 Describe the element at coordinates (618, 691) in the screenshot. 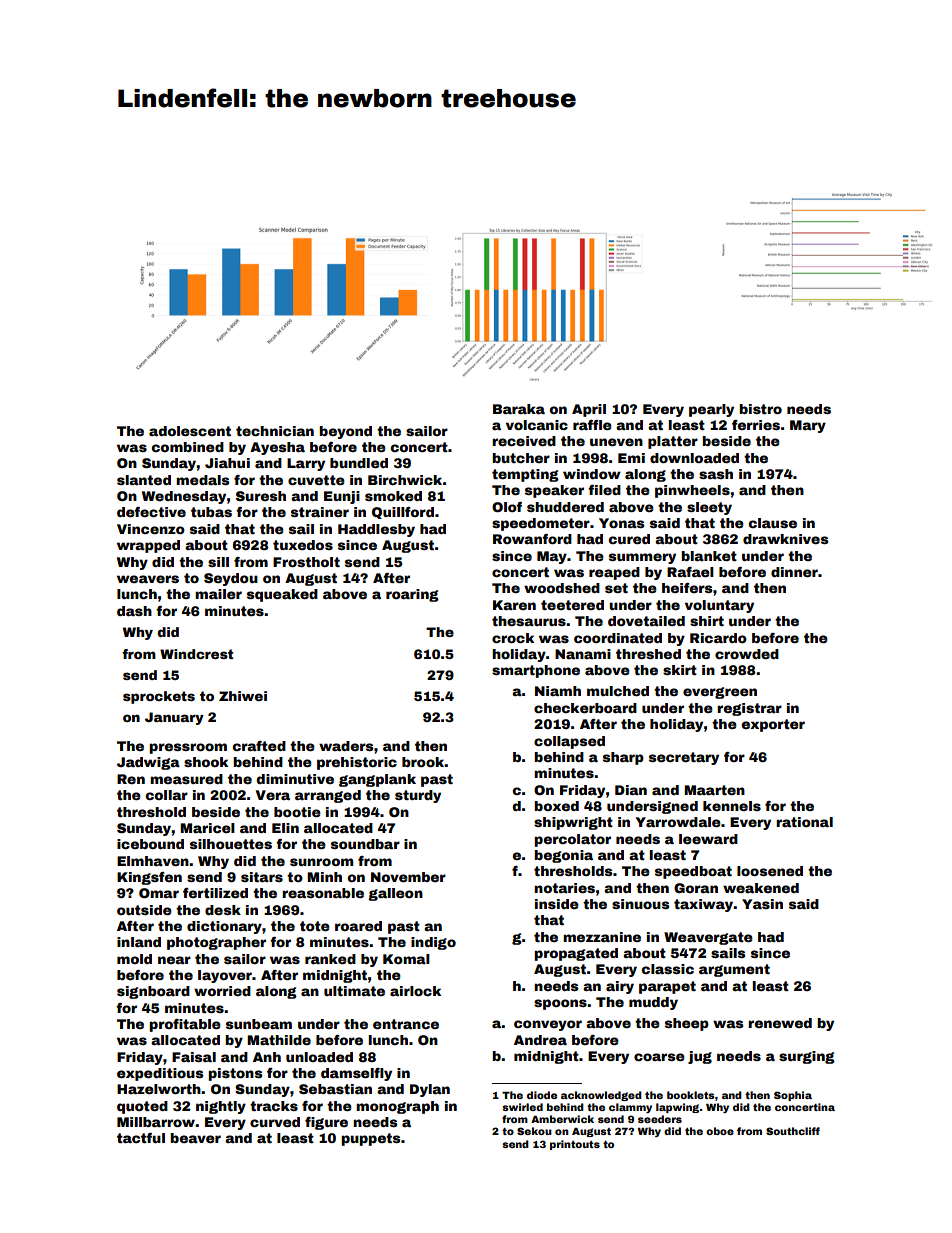

I see `mulched` at that location.
